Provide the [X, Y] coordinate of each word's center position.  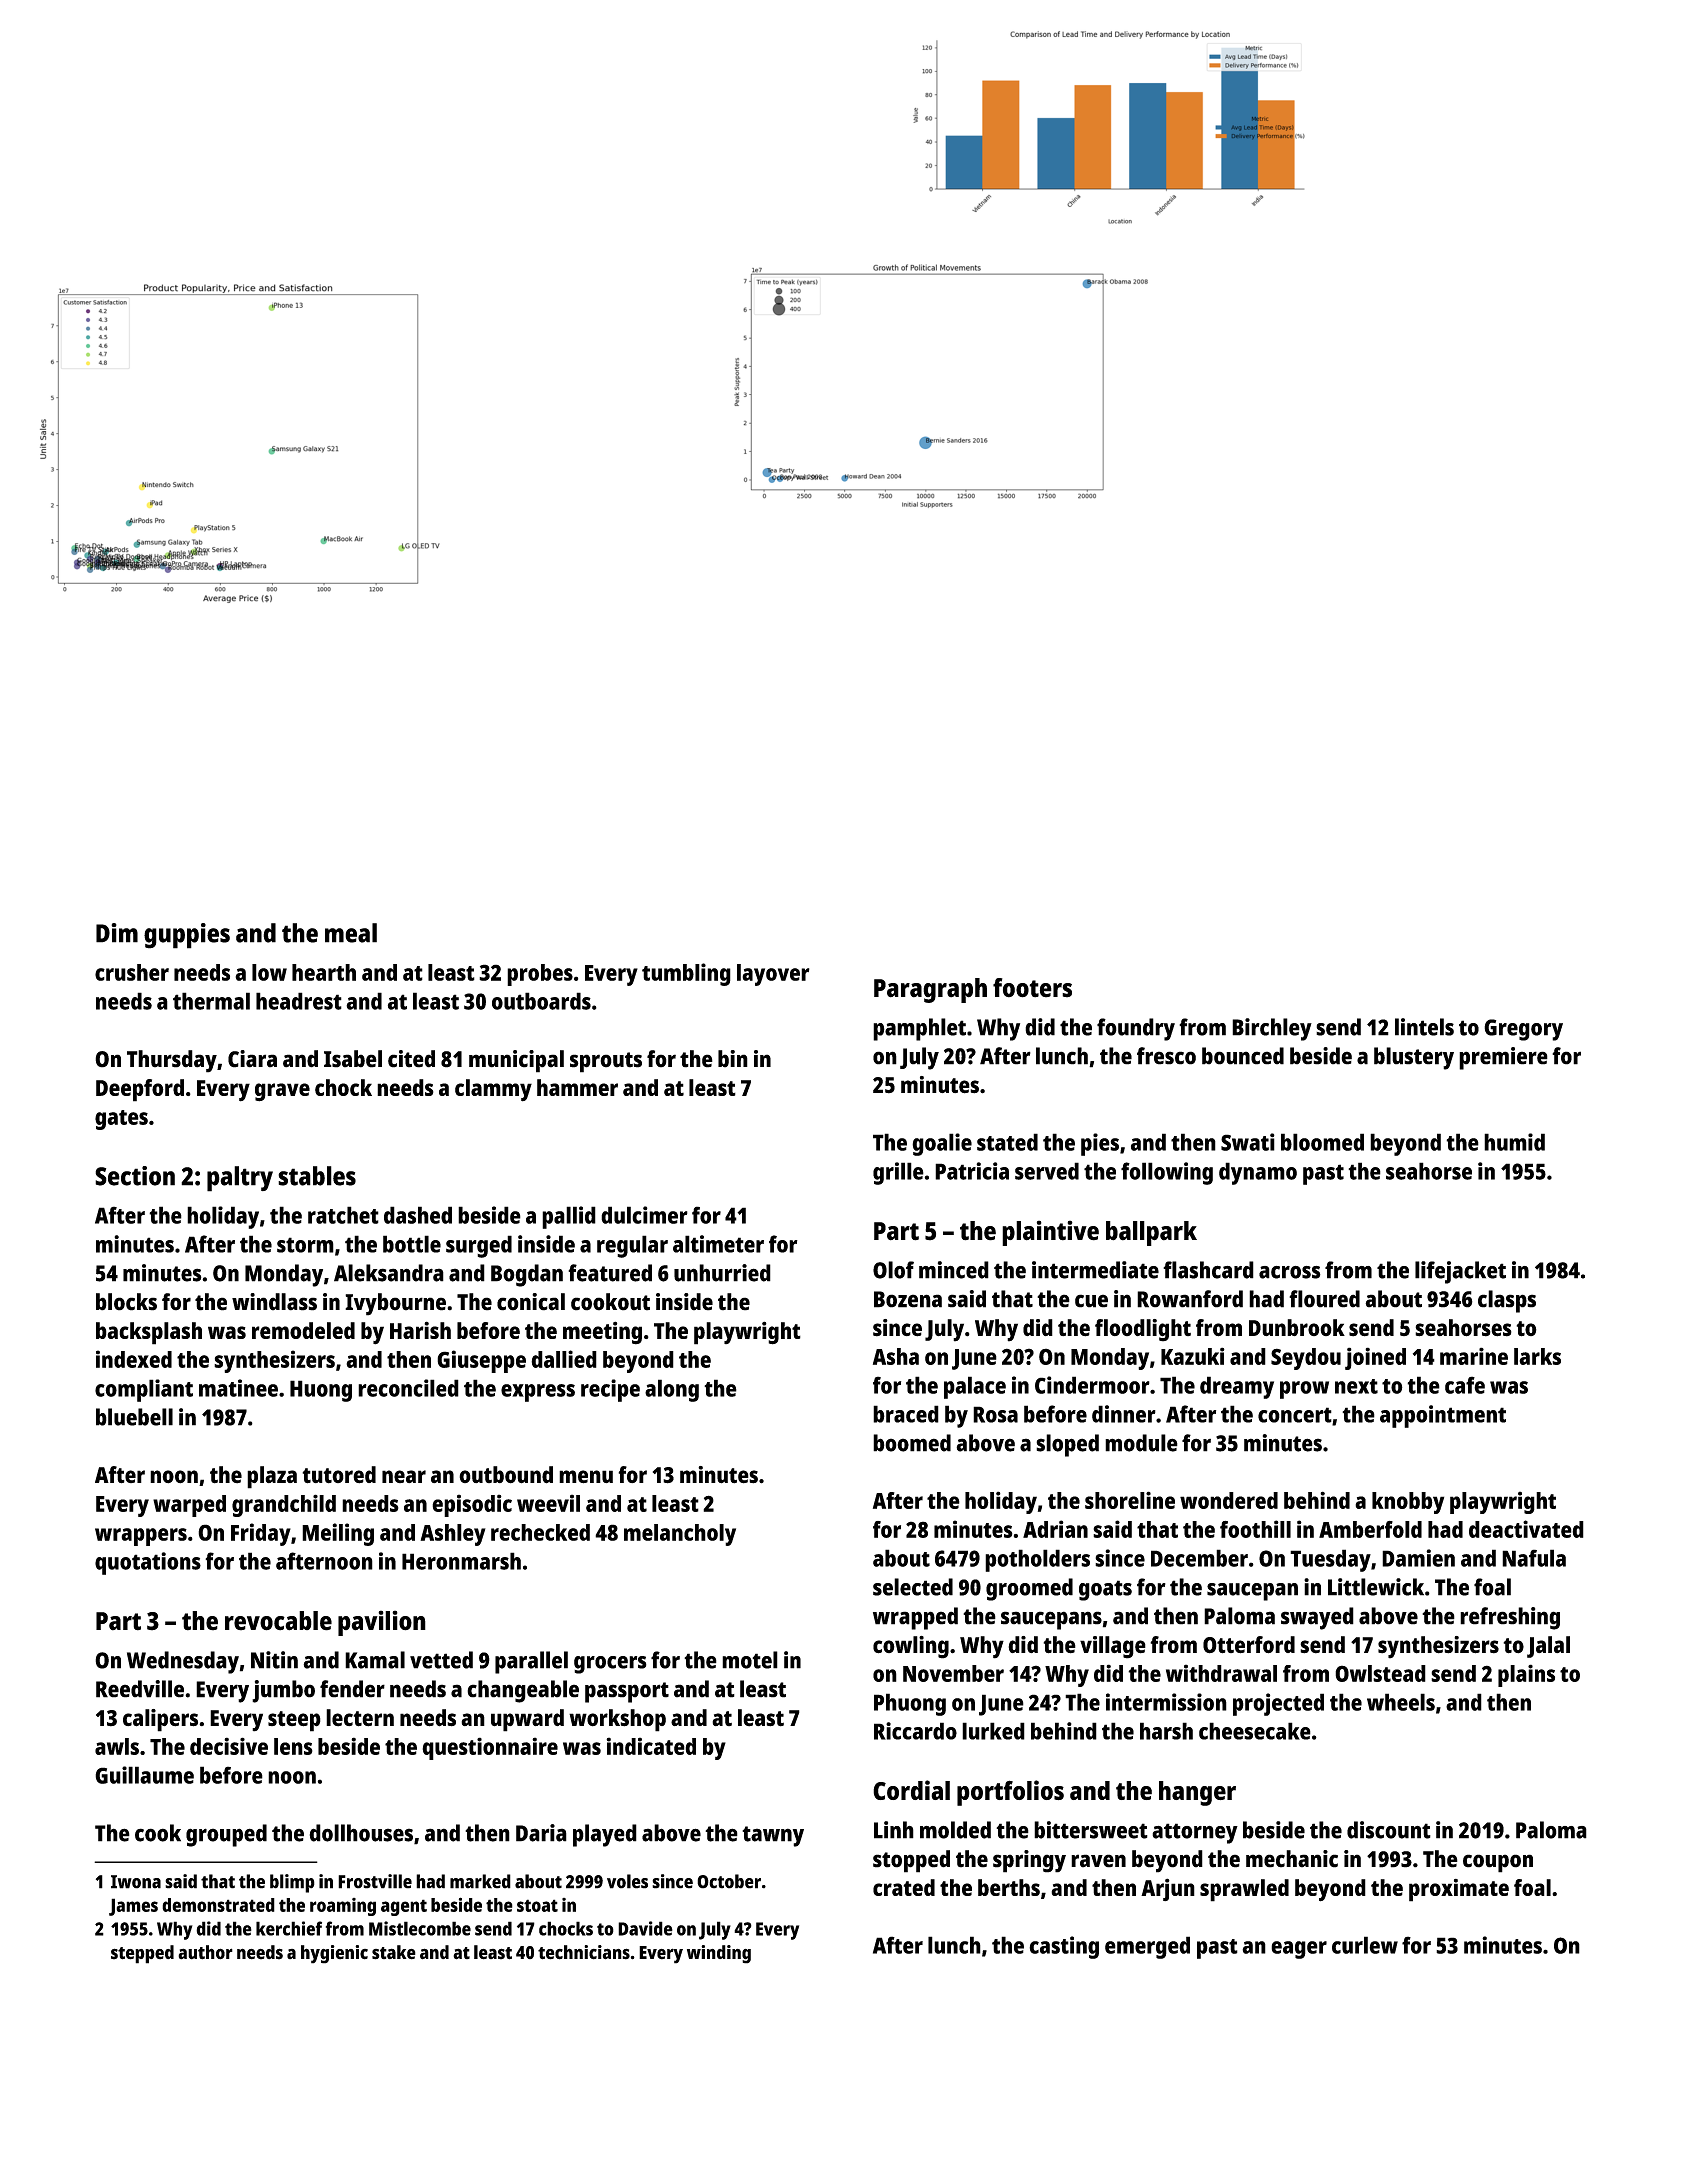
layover [773, 975]
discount [1389, 1830]
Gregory [1523, 1030]
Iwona [136, 1882]
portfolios [1010, 1793]
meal [351, 933]
